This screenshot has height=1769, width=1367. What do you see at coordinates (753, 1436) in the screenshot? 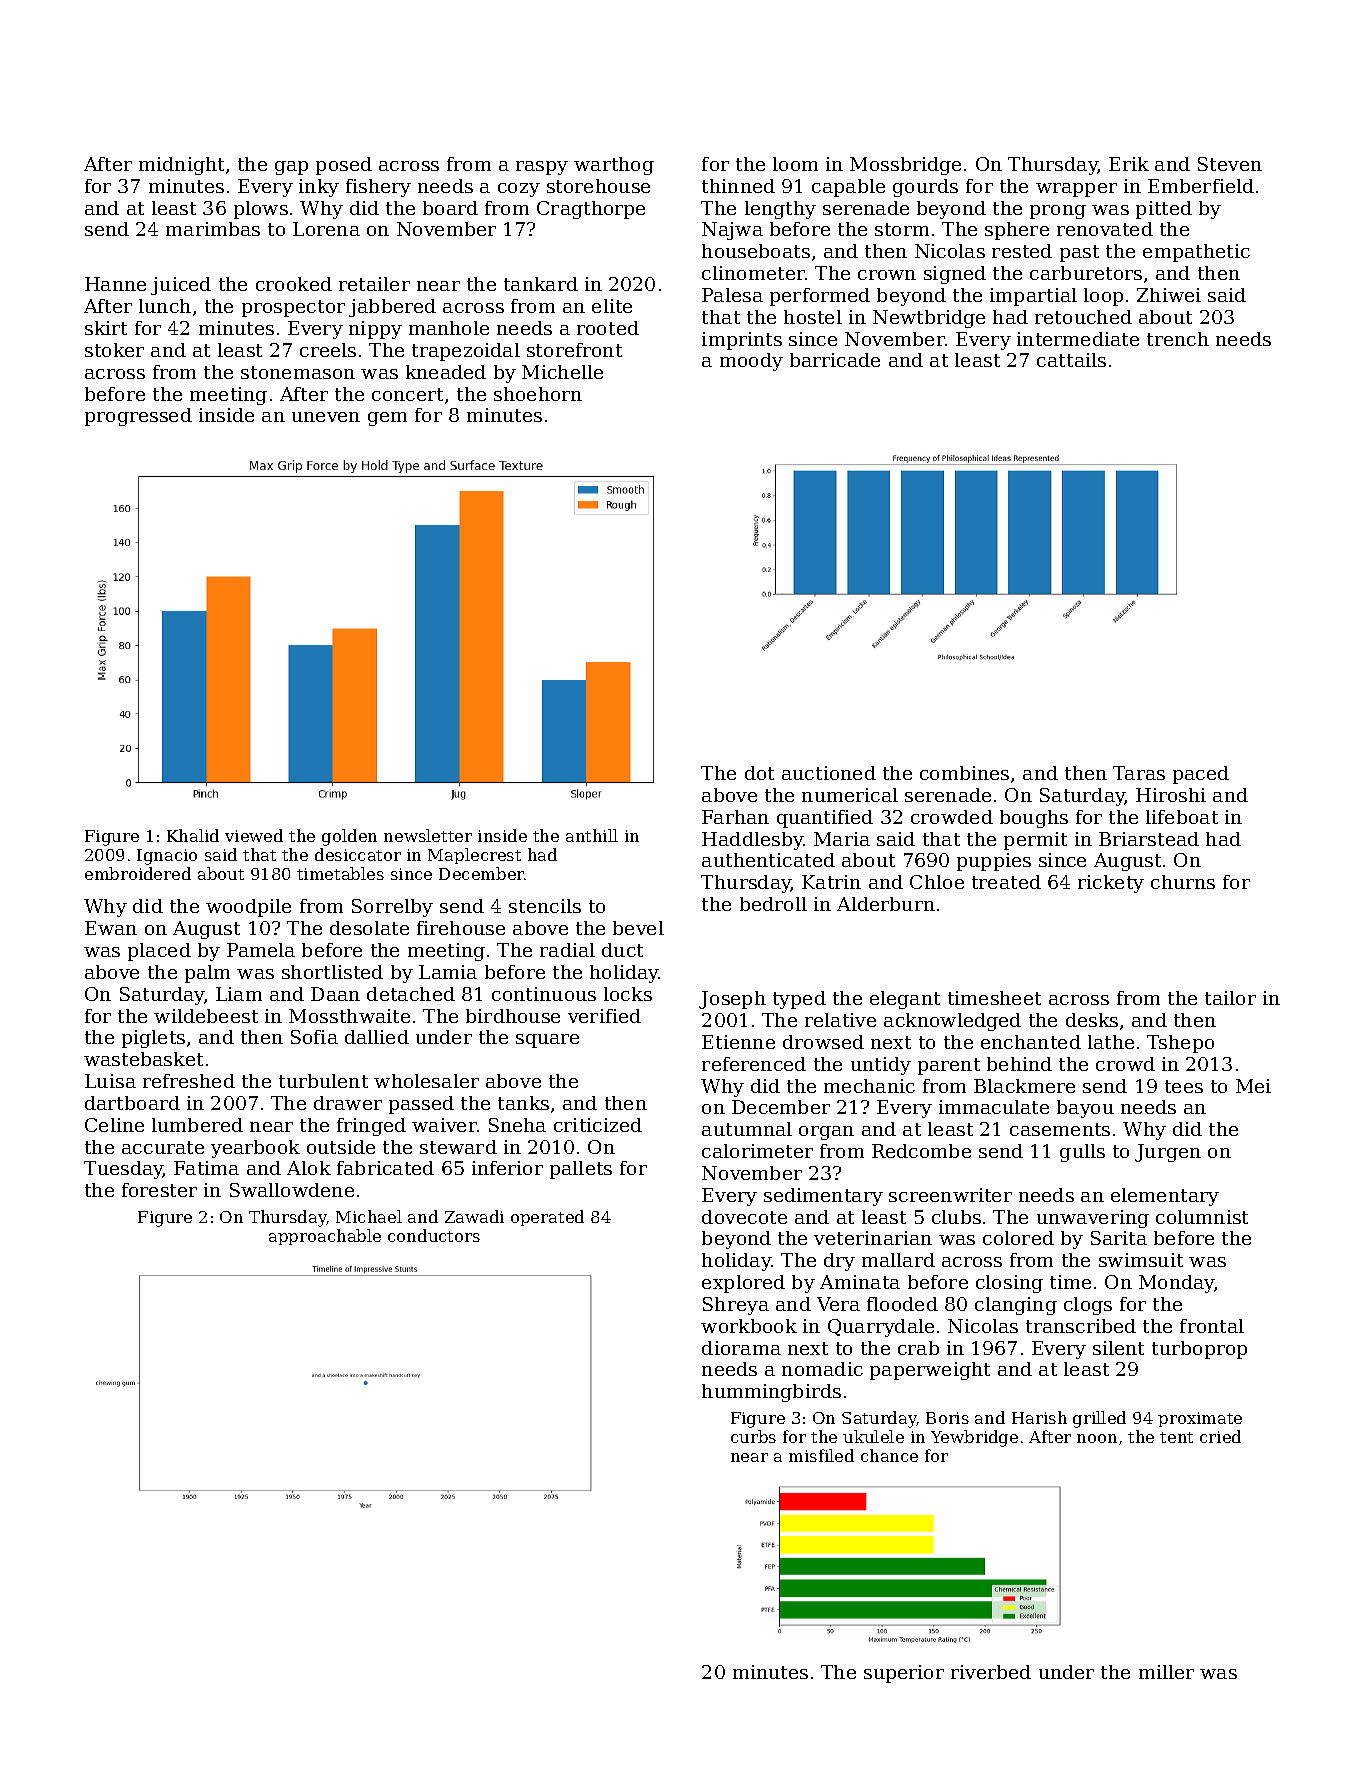
I see `curbs` at bounding box center [753, 1436].
